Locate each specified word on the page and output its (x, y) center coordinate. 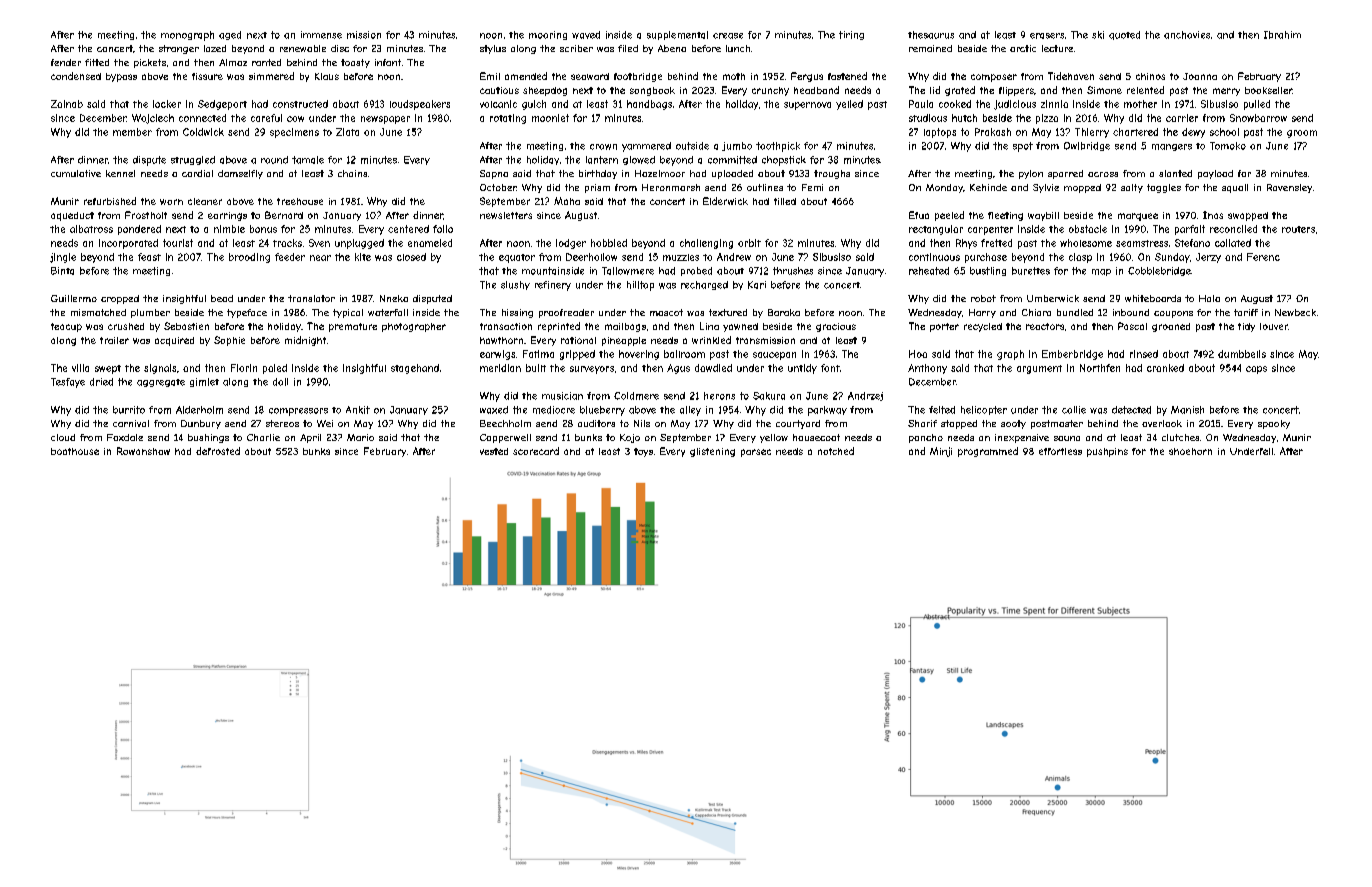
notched (836, 451)
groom (1302, 134)
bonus (263, 229)
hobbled (609, 243)
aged (230, 35)
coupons (1173, 314)
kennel (120, 173)
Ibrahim (1282, 35)
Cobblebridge (1159, 271)
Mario (360, 437)
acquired (174, 341)
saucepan (774, 356)
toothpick (778, 147)
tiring (851, 35)
